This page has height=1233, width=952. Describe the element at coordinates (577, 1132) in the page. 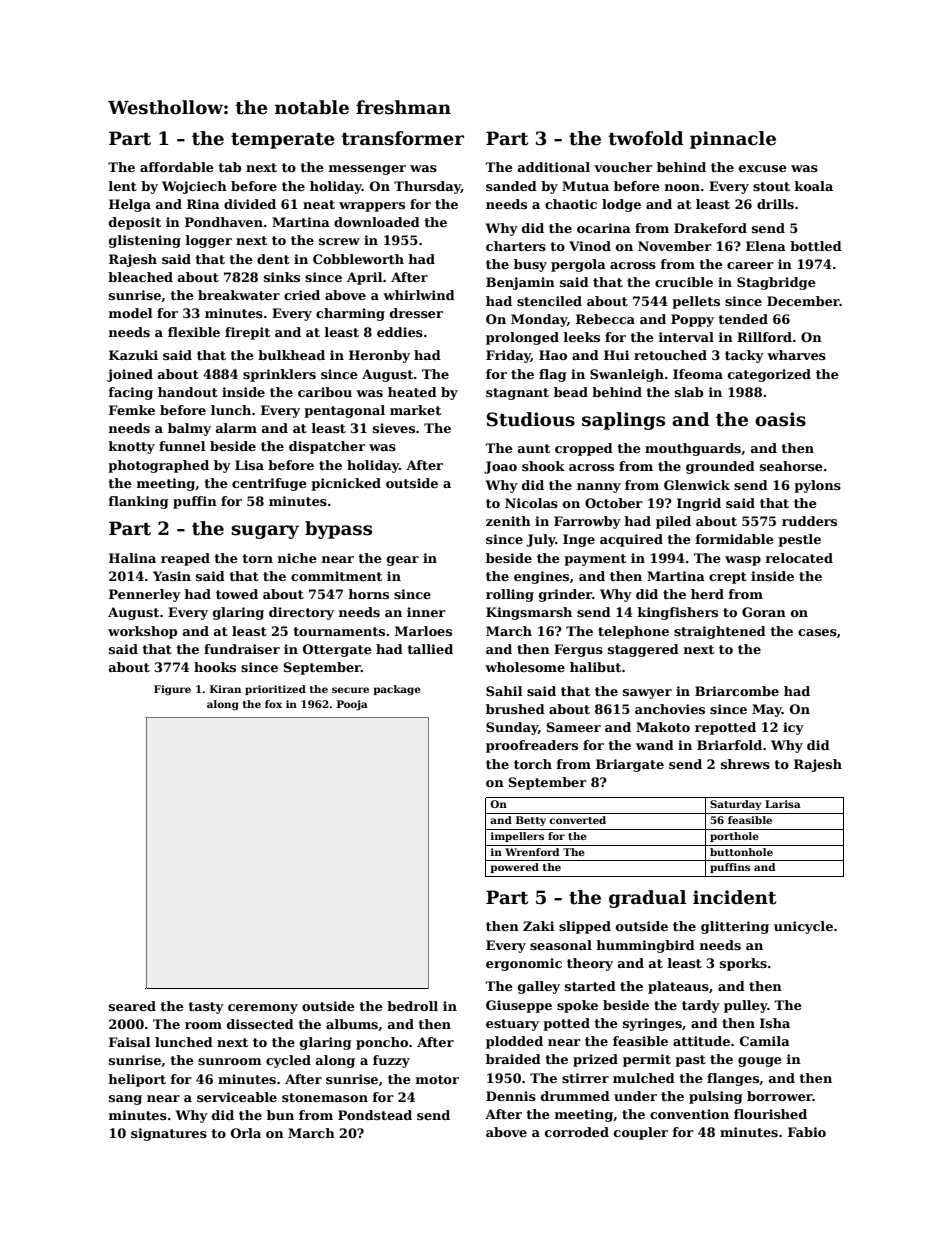

I see `corroded` at that location.
